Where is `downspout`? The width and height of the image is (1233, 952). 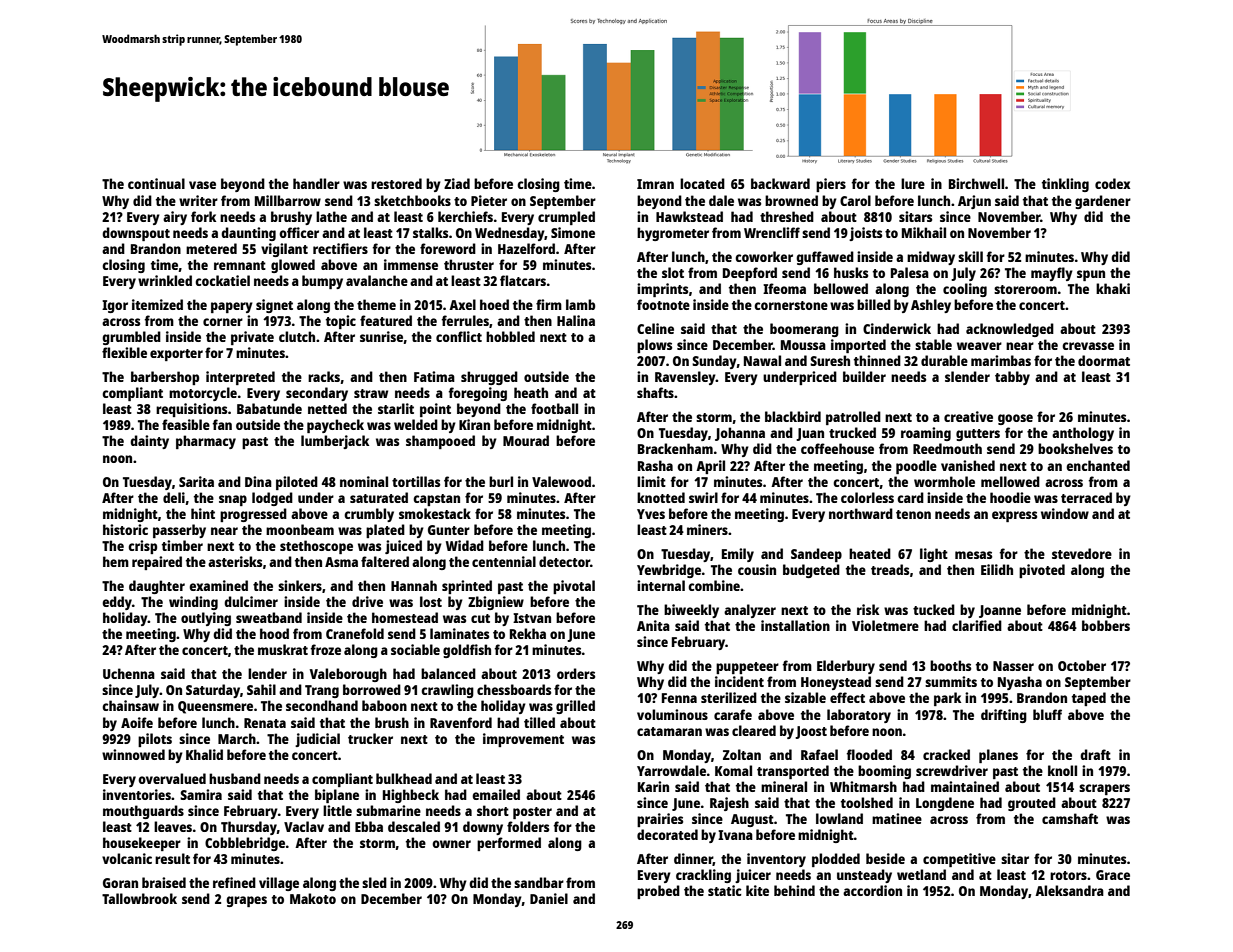
downspout is located at coordinates (136, 234).
